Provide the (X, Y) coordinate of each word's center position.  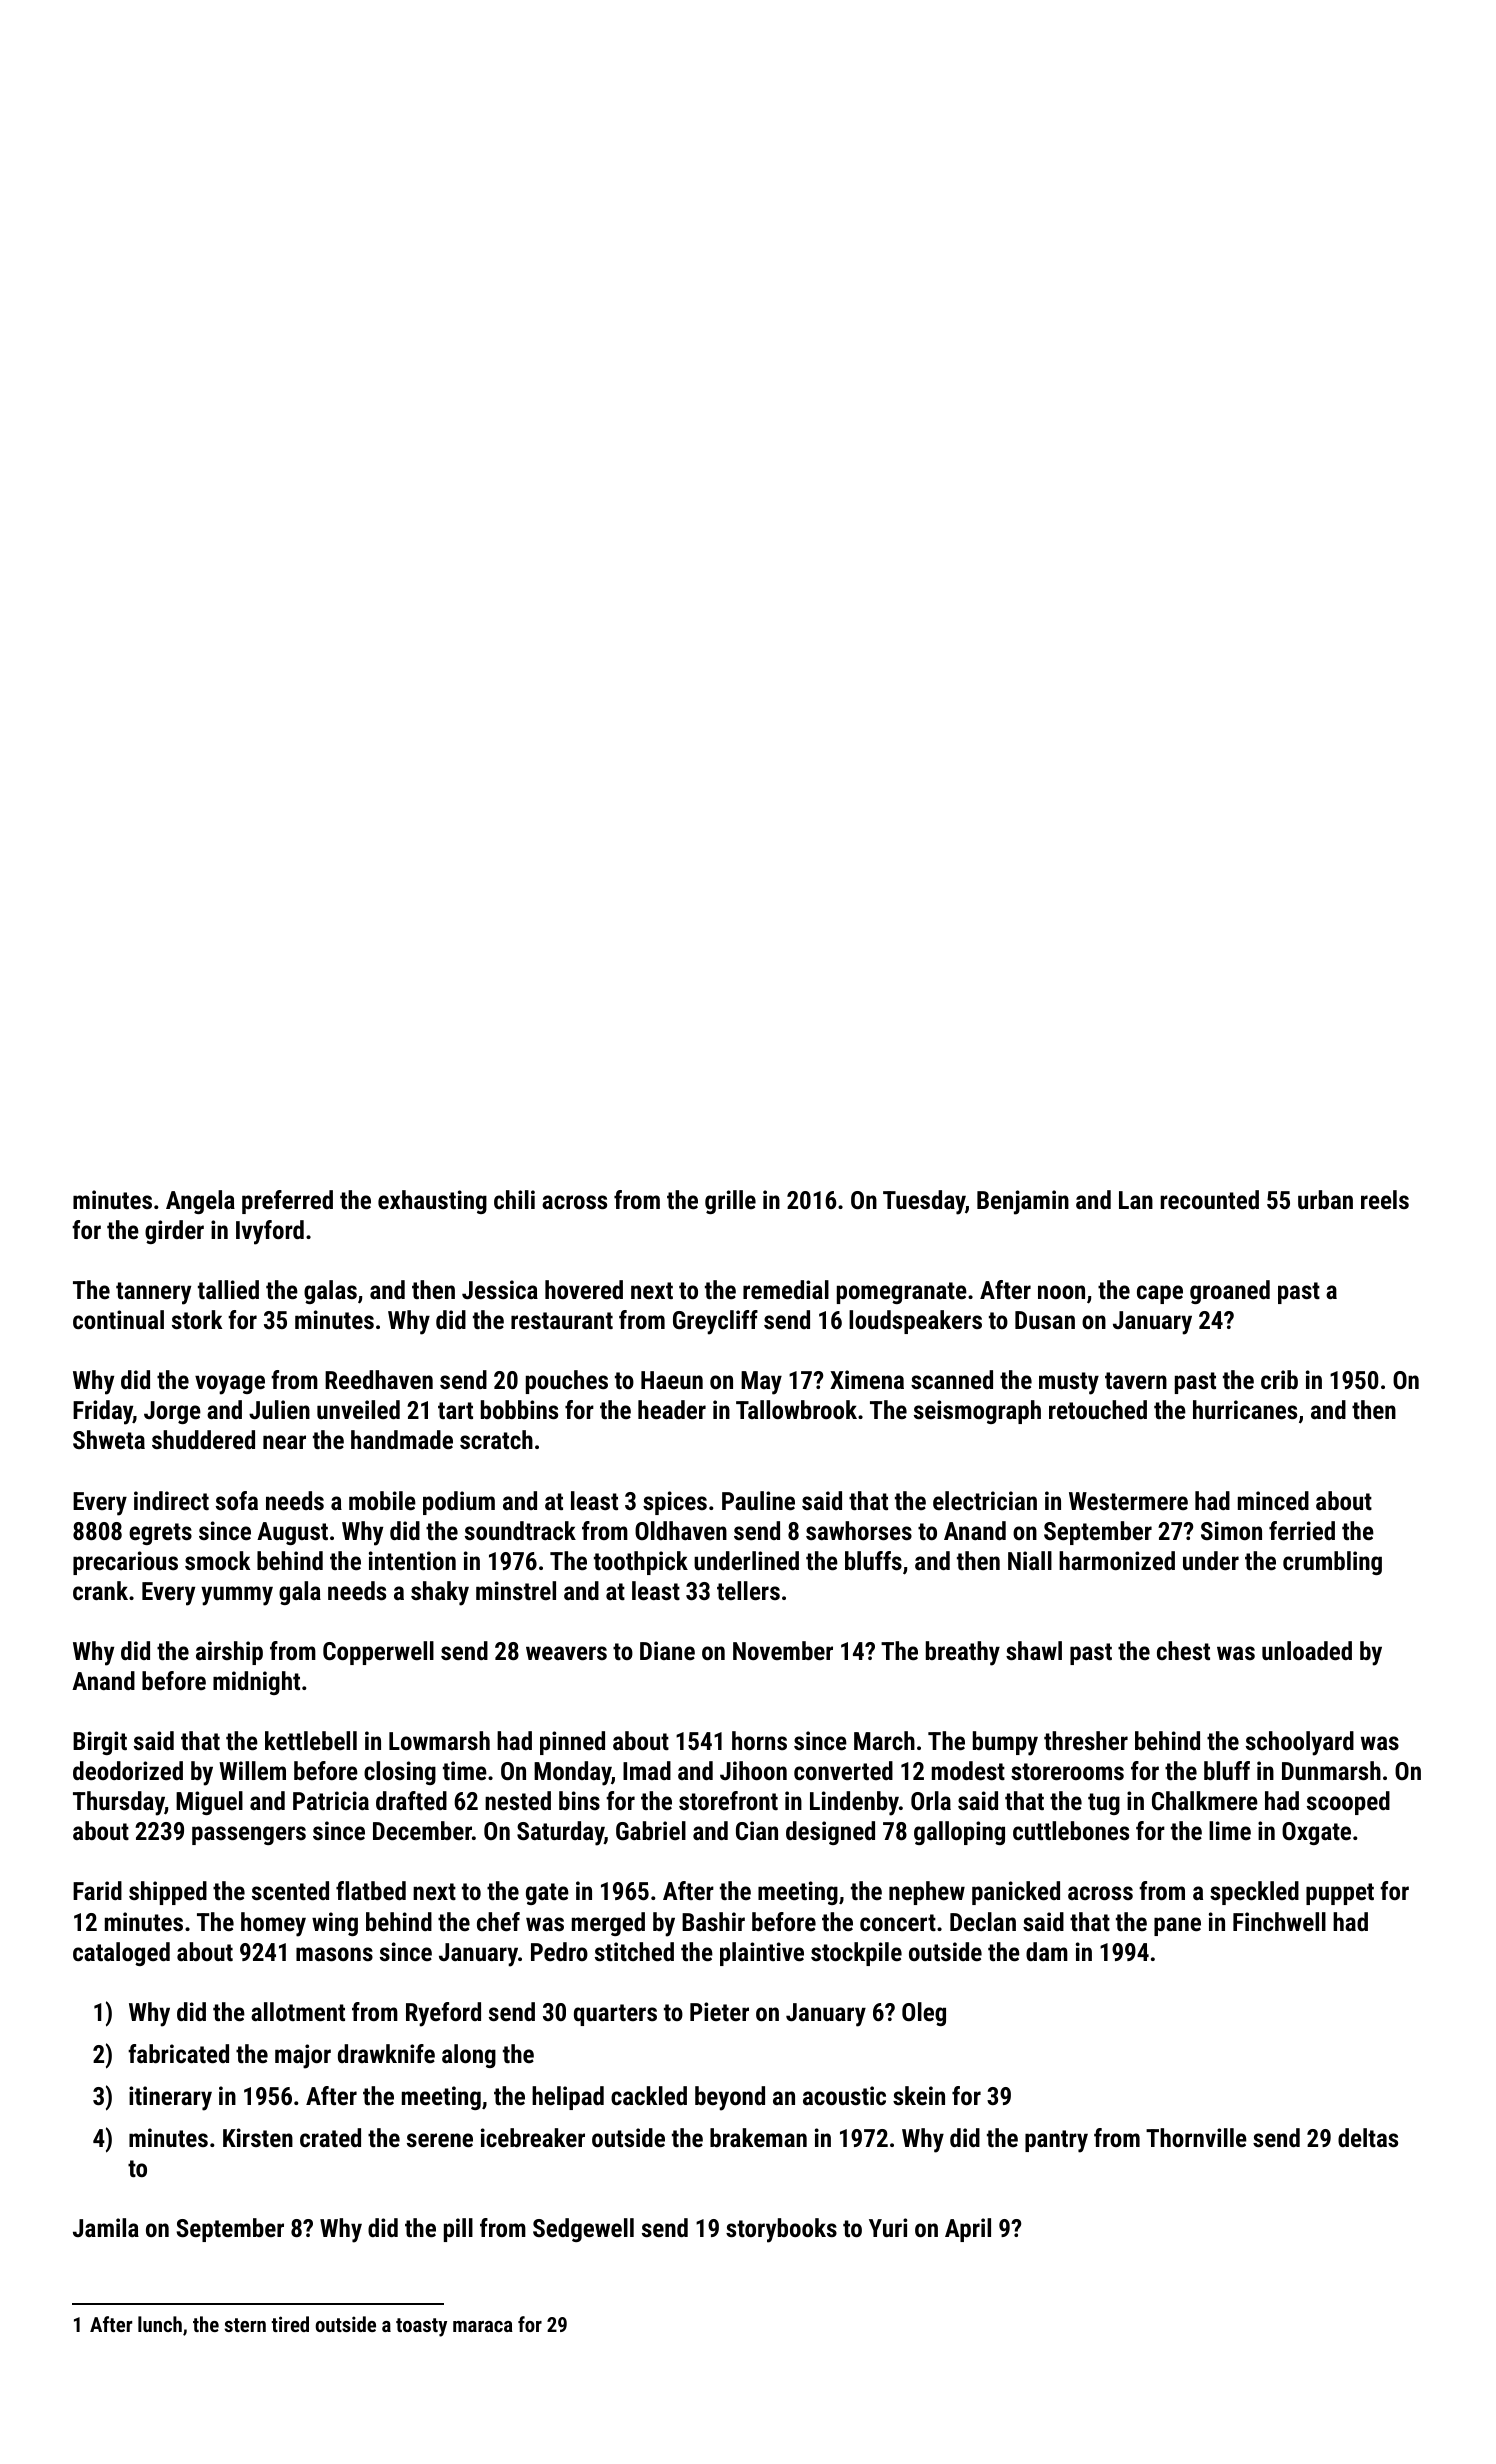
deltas (1368, 2137)
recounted (1210, 1199)
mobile (382, 1500)
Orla (931, 1800)
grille (730, 1202)
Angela (200, 1202)
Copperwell (378, 1653)
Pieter (719, 2011)
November (783, 1650)
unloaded (1307, 1650)
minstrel (516, 1590)
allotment (298, 2011)
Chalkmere (1205, 1800)
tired (290, 2324)
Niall (1030, 1560)
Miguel (209, 1803)
